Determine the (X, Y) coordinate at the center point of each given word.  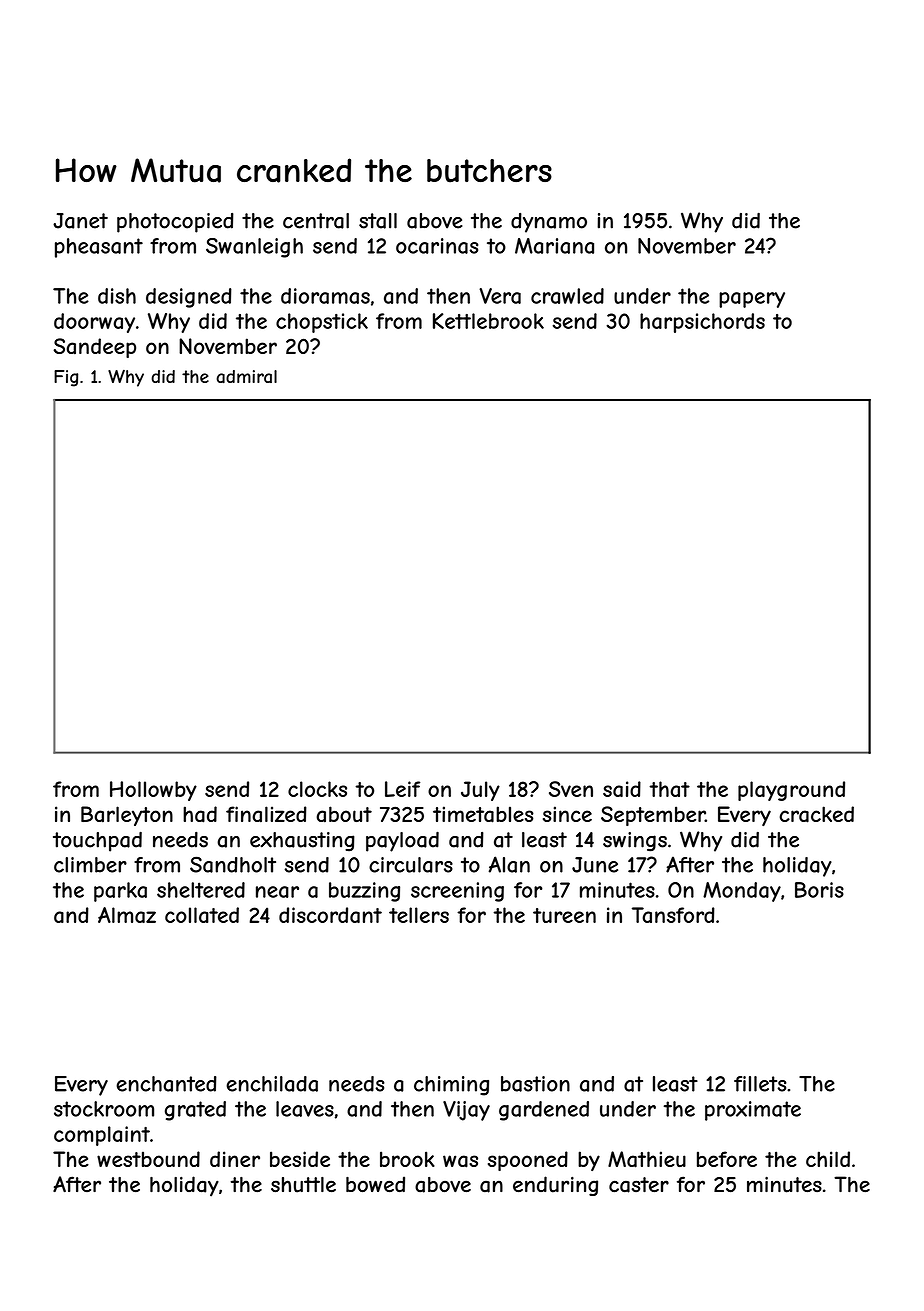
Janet (80, 221)
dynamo (549, 223)
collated (202, 915)
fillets (760, 1084)
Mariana (554, 246)
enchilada (272, 1084)
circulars (411, 865)
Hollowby (153, 791)
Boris (819, 890)
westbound (148, 1159)
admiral (246, 377)
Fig (66, 378)
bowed (375, 1184)
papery (752, 300)
